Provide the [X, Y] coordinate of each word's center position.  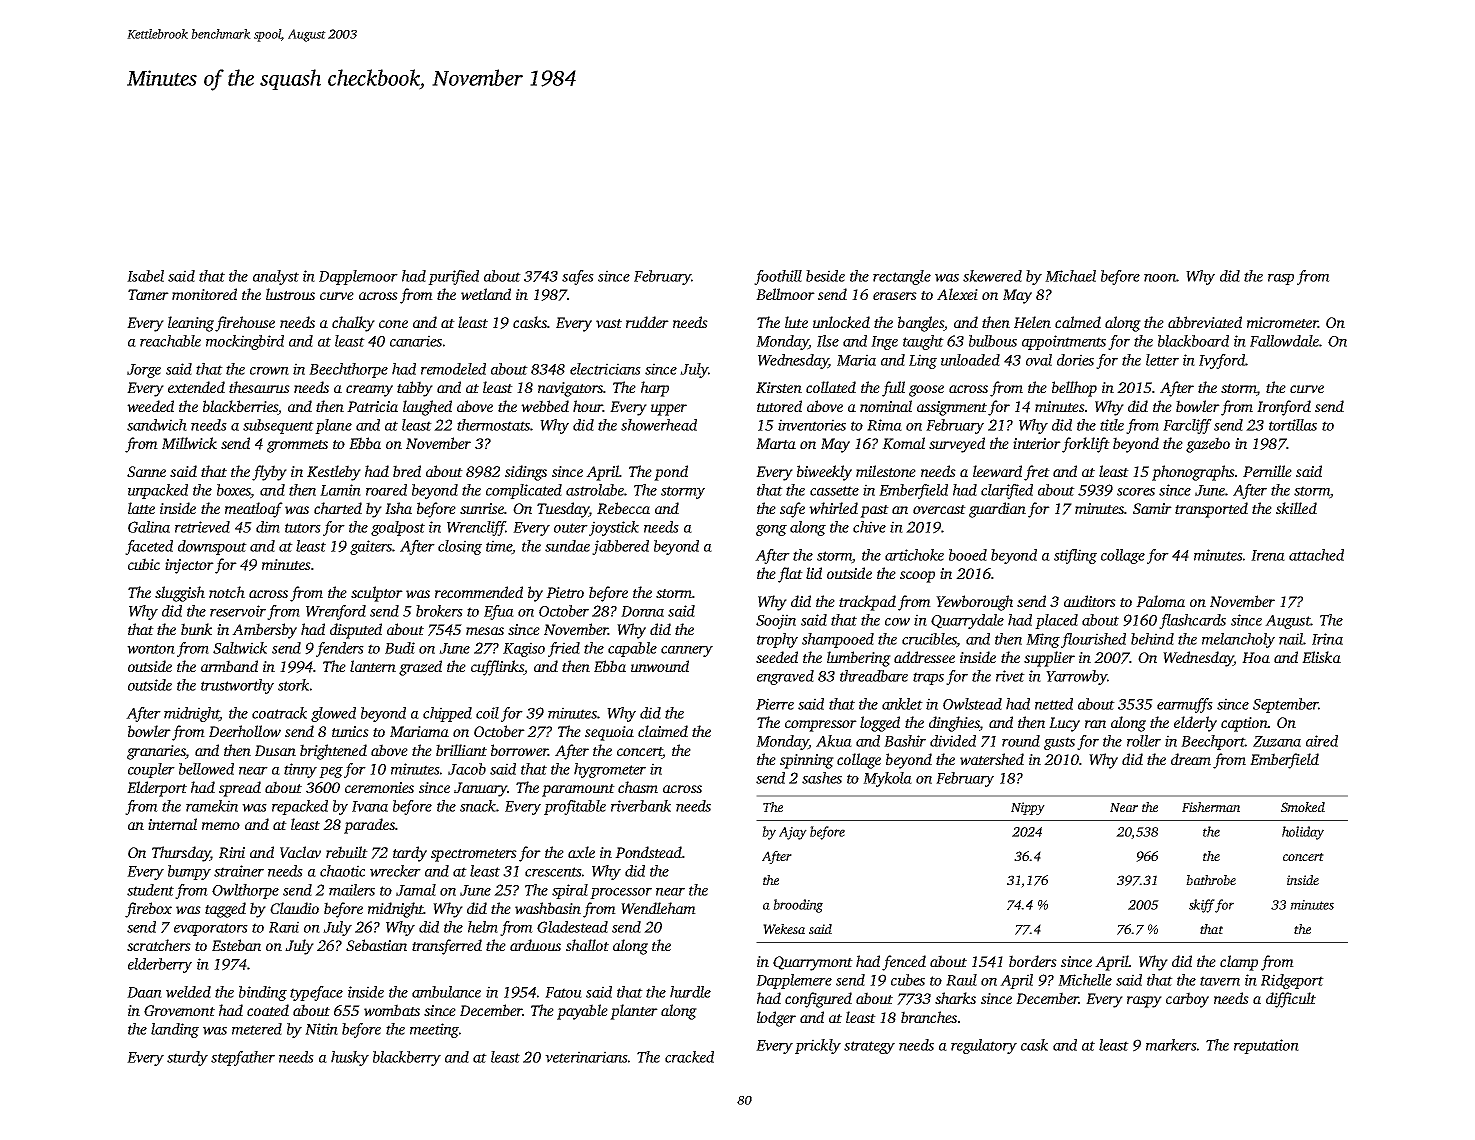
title [1112, 425]
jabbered [620, 547]
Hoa [1256, 657]
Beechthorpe [348, 370]
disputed [356, 631]
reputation [1266, 1046]
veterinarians [586, 1057]
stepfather [243, 1058]
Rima [884, 425]
